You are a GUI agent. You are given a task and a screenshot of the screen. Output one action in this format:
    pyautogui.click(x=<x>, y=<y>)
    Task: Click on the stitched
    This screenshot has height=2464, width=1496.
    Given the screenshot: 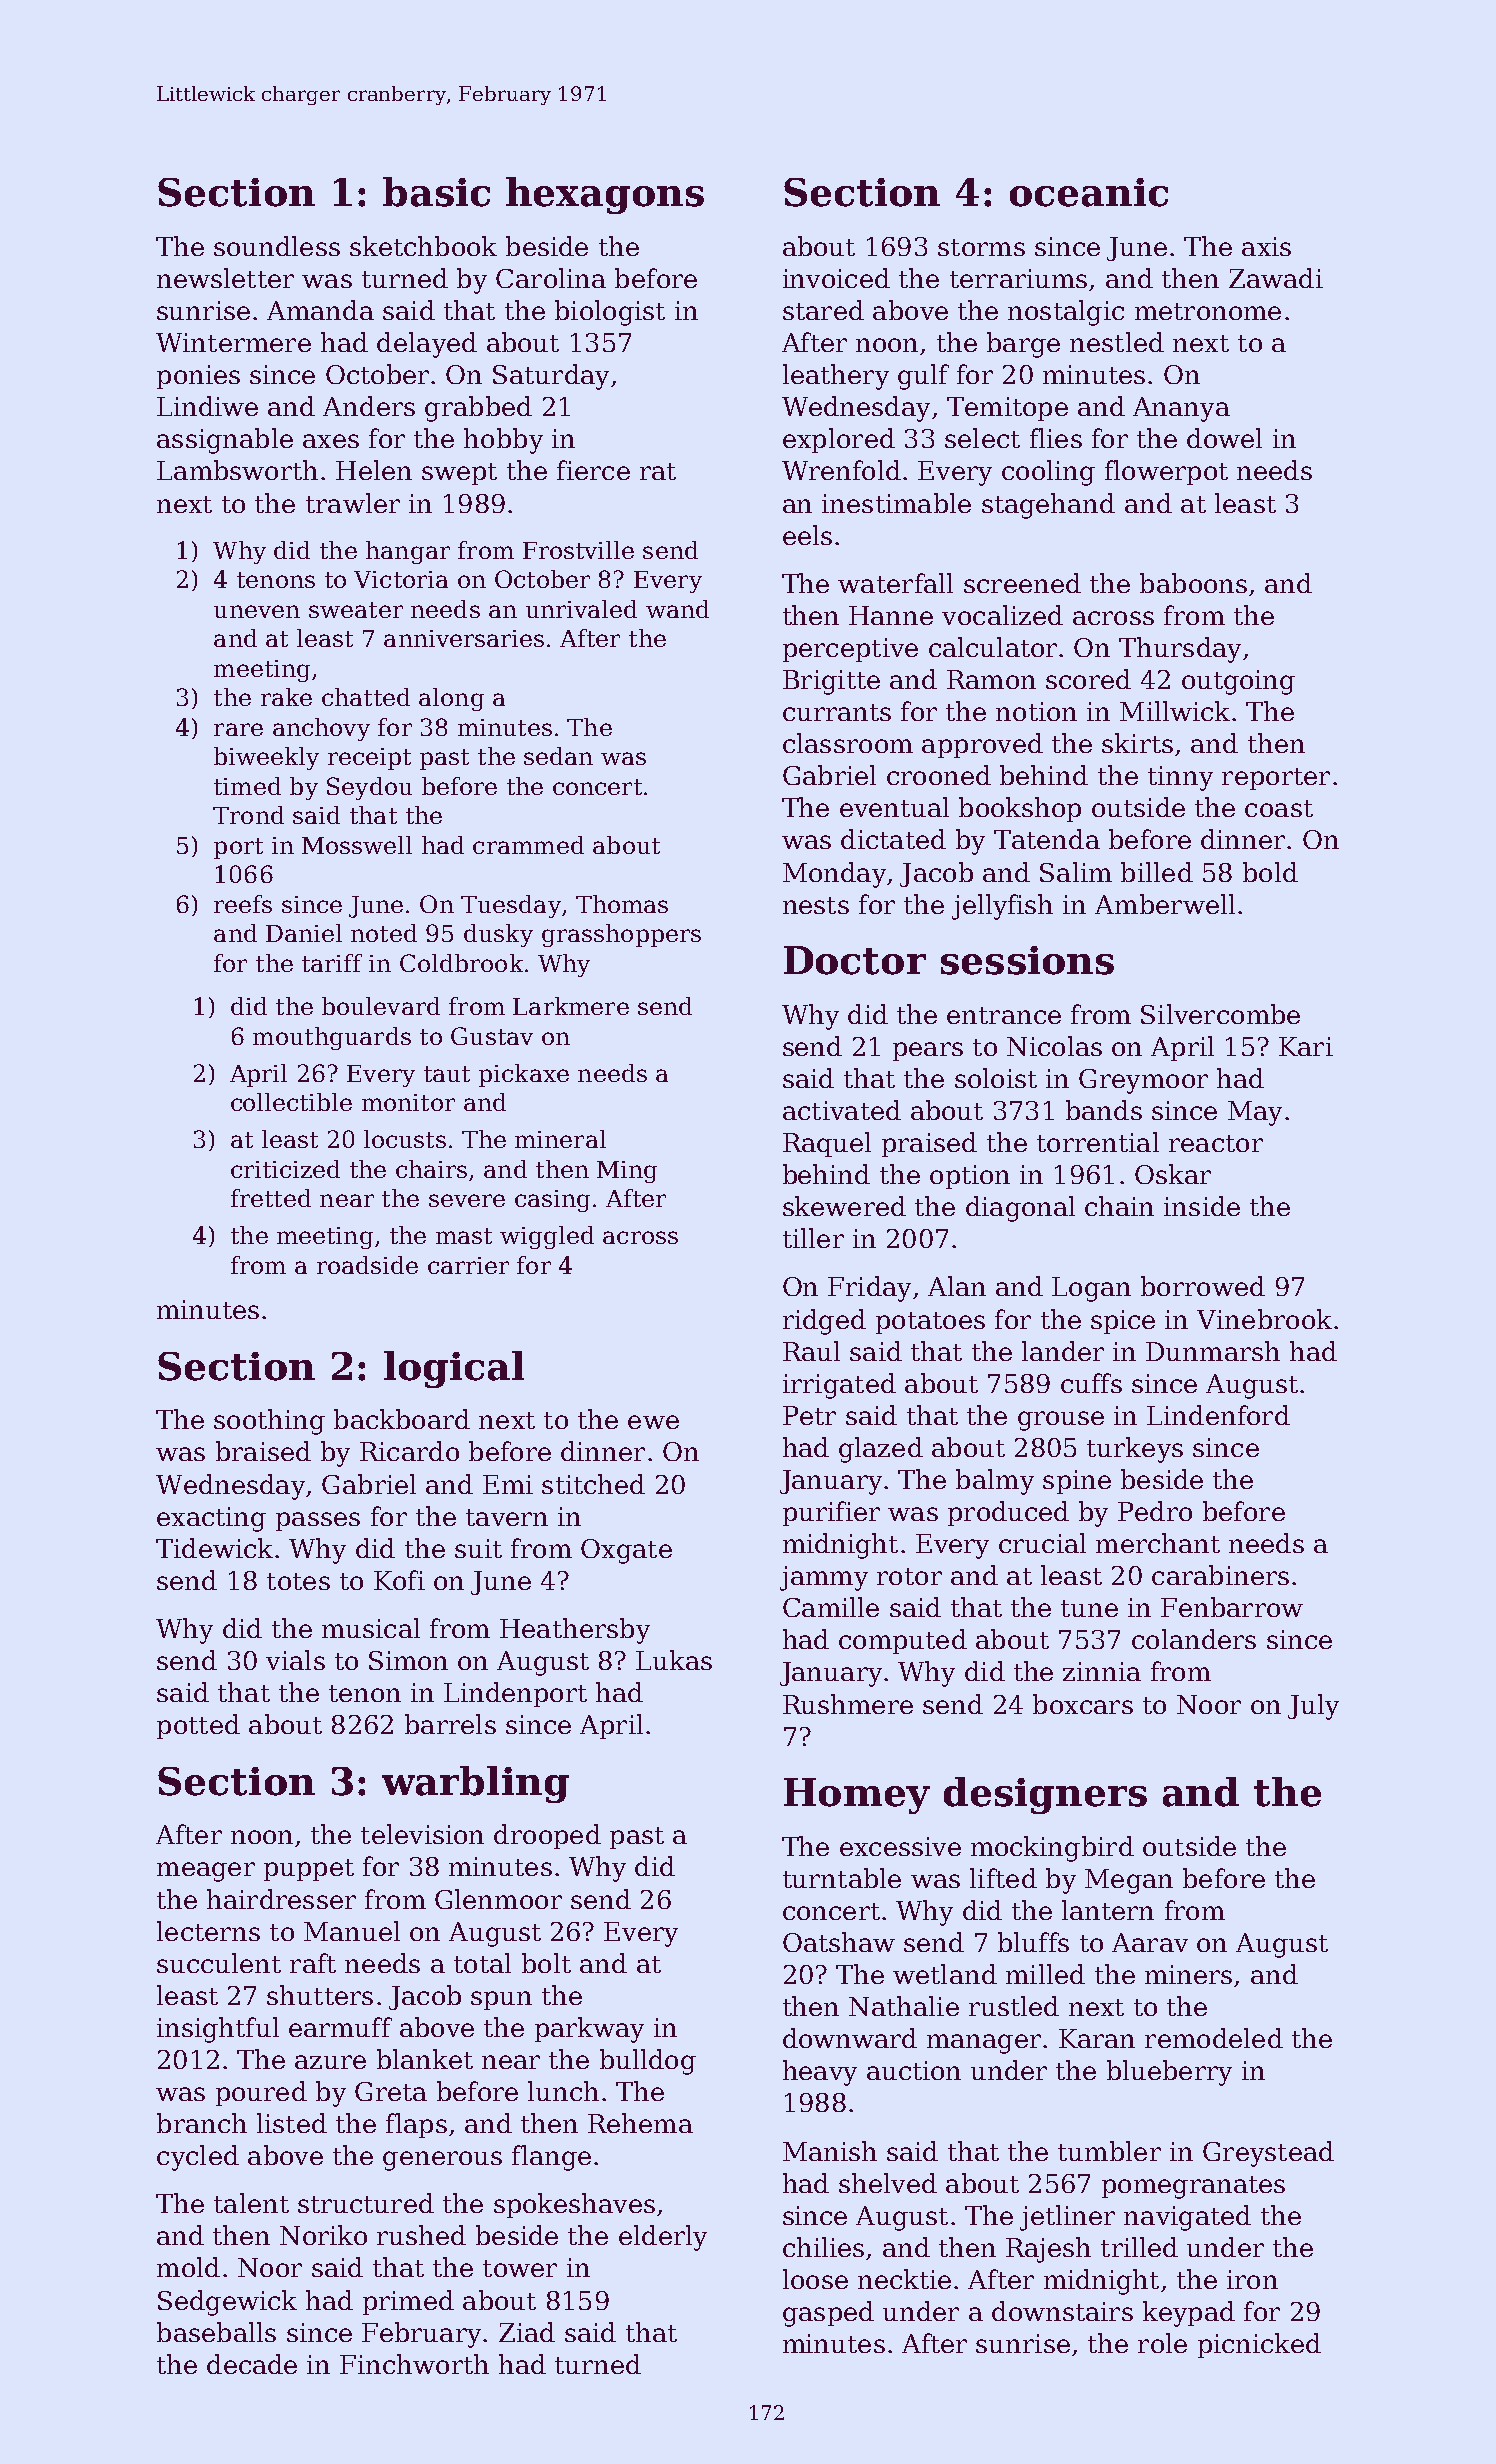 What is the action you would take?
    pyautogui.click(x=593, y=1484)
